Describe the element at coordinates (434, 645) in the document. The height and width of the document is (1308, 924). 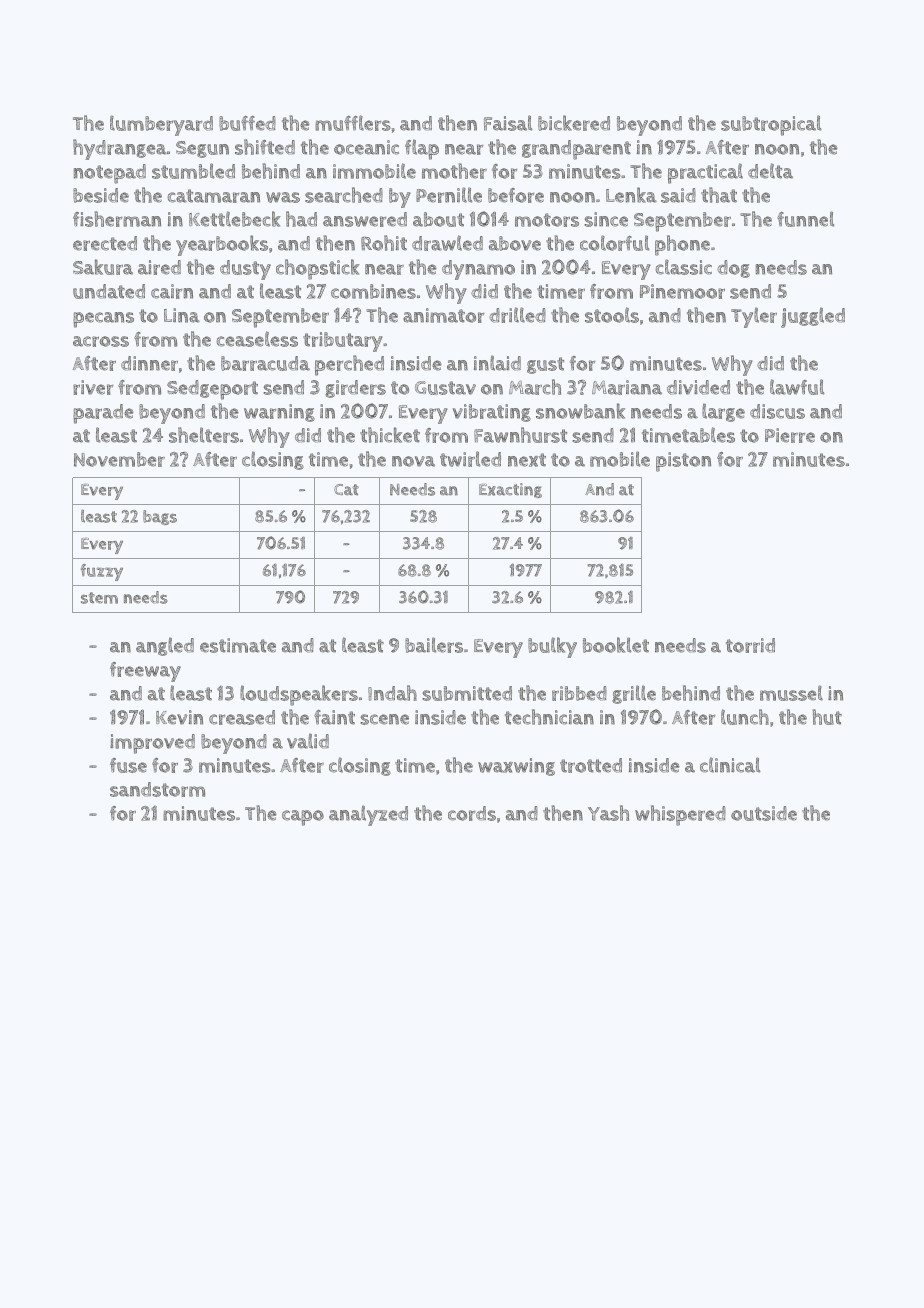
I see `bailers` at that location.
